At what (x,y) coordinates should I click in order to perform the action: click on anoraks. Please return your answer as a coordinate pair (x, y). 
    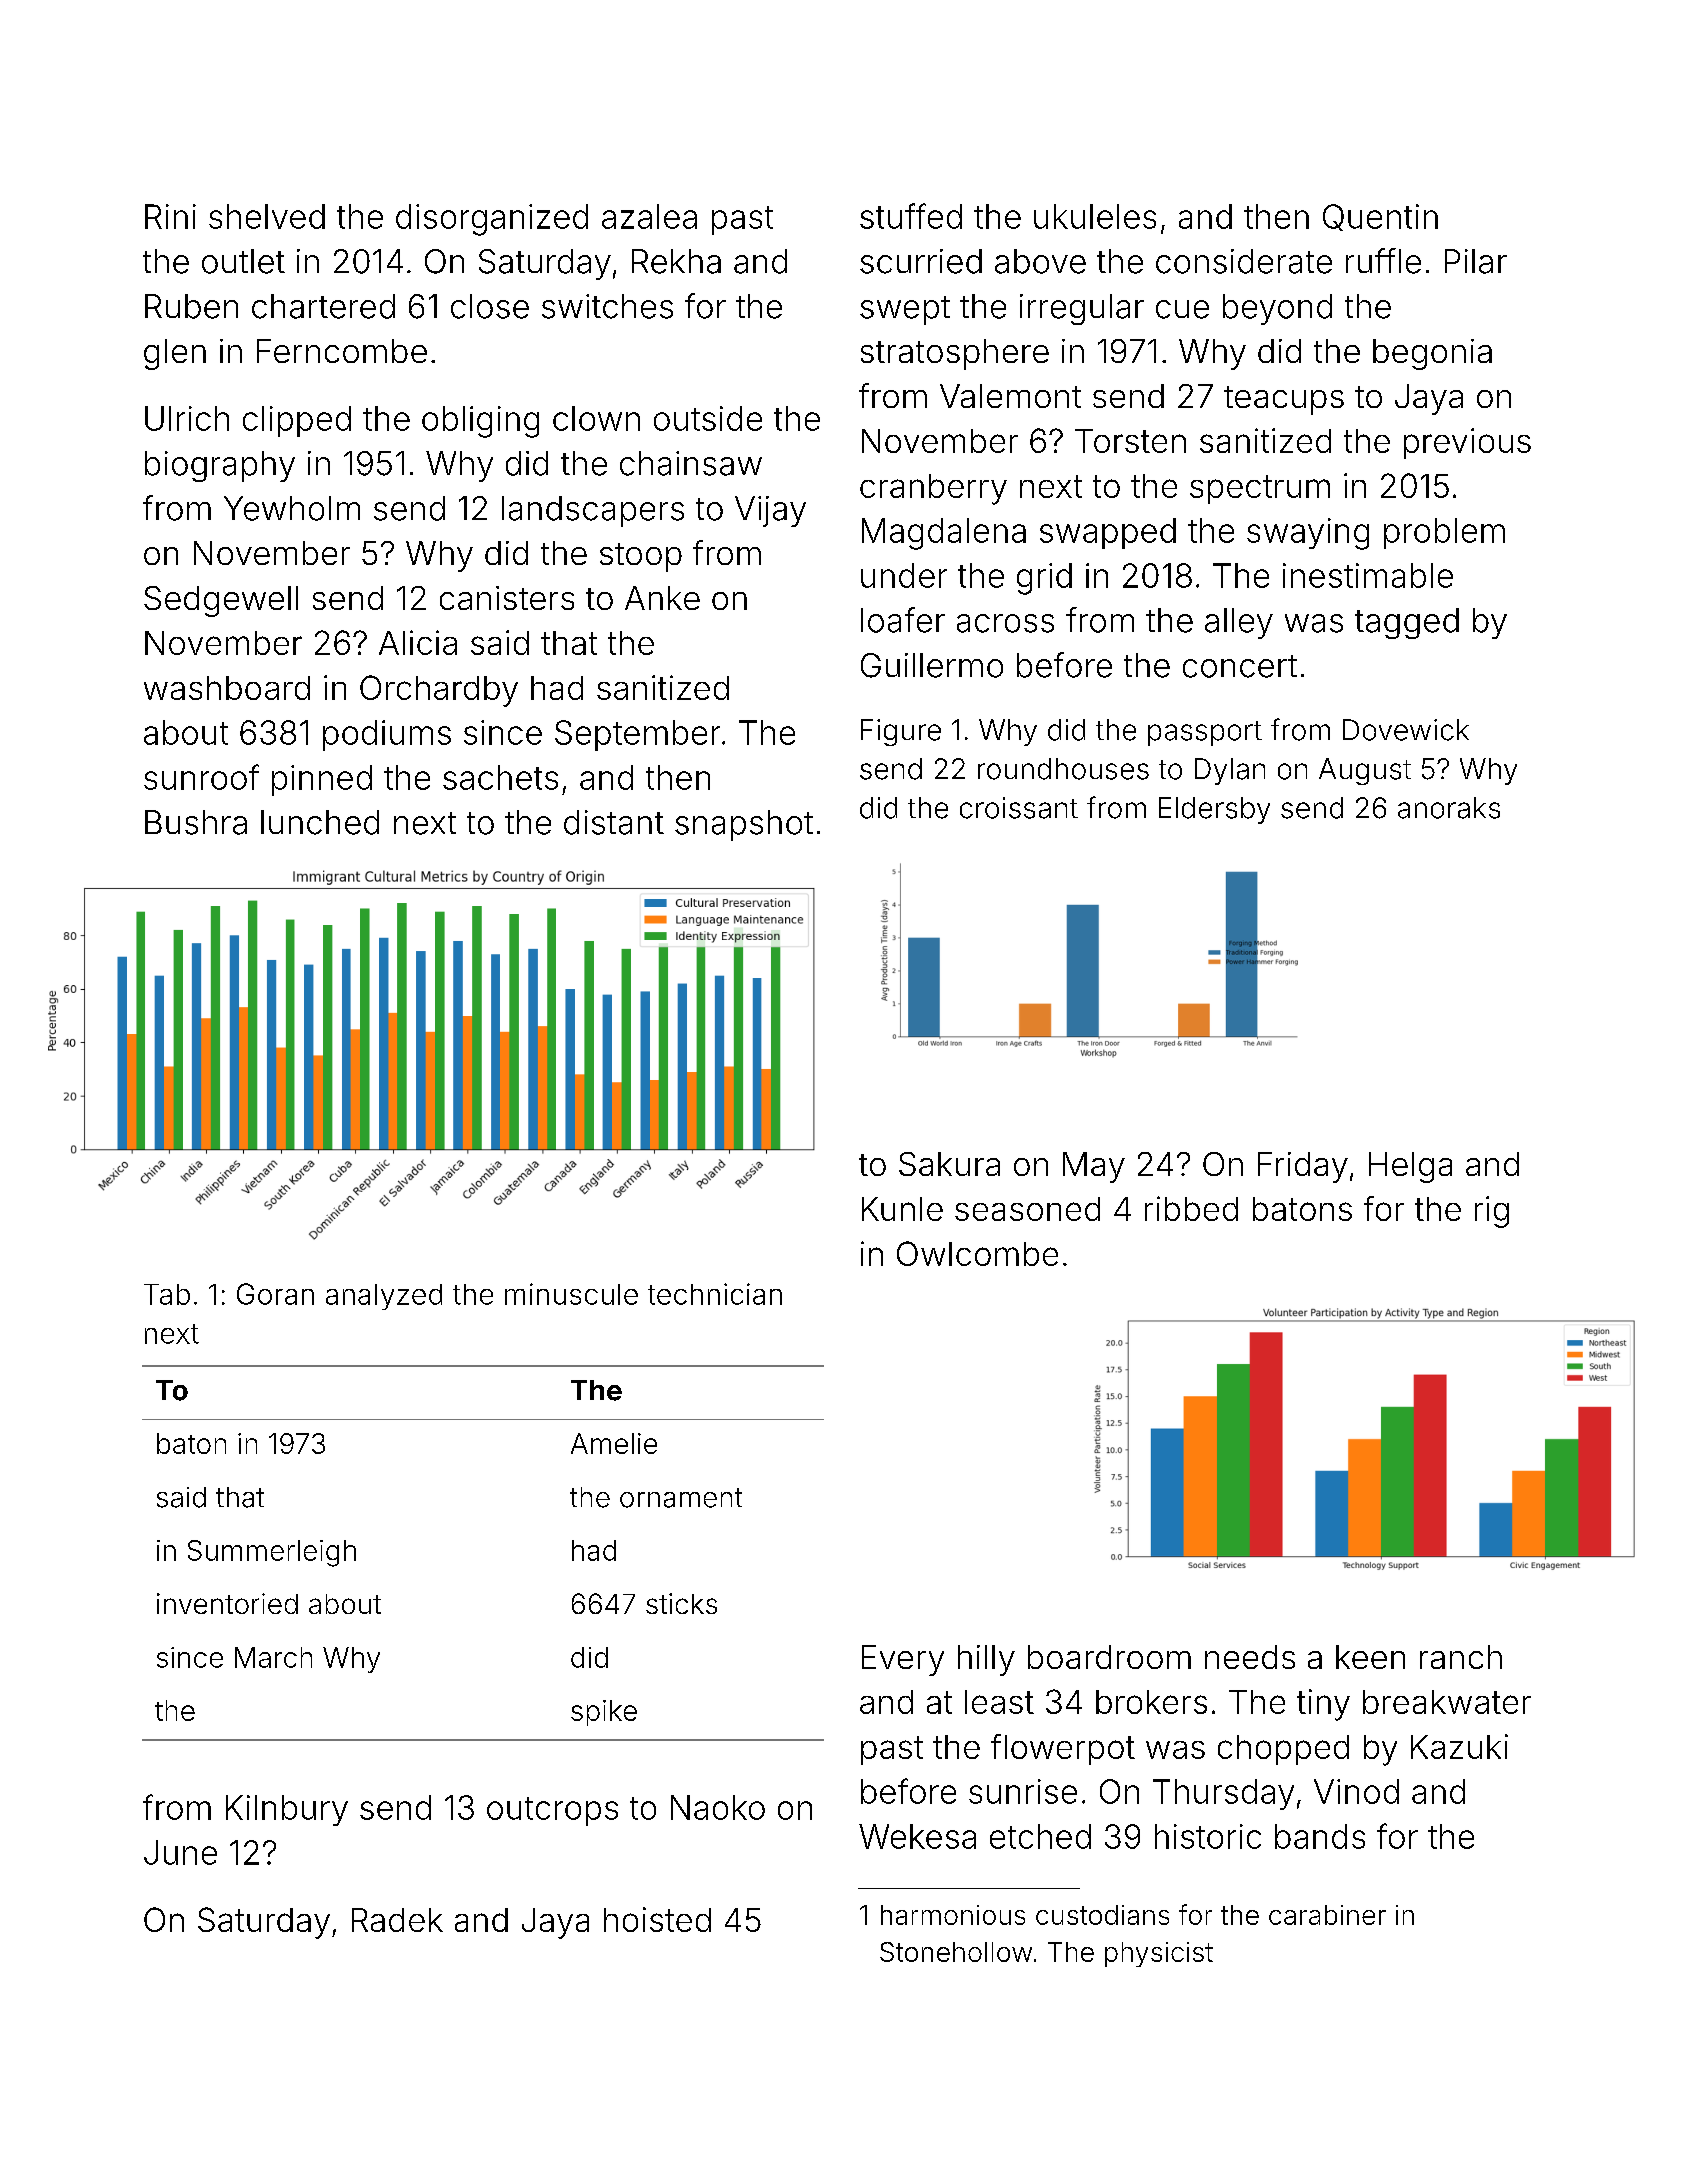
    Looking at the image, I should click on (1449, 808).
